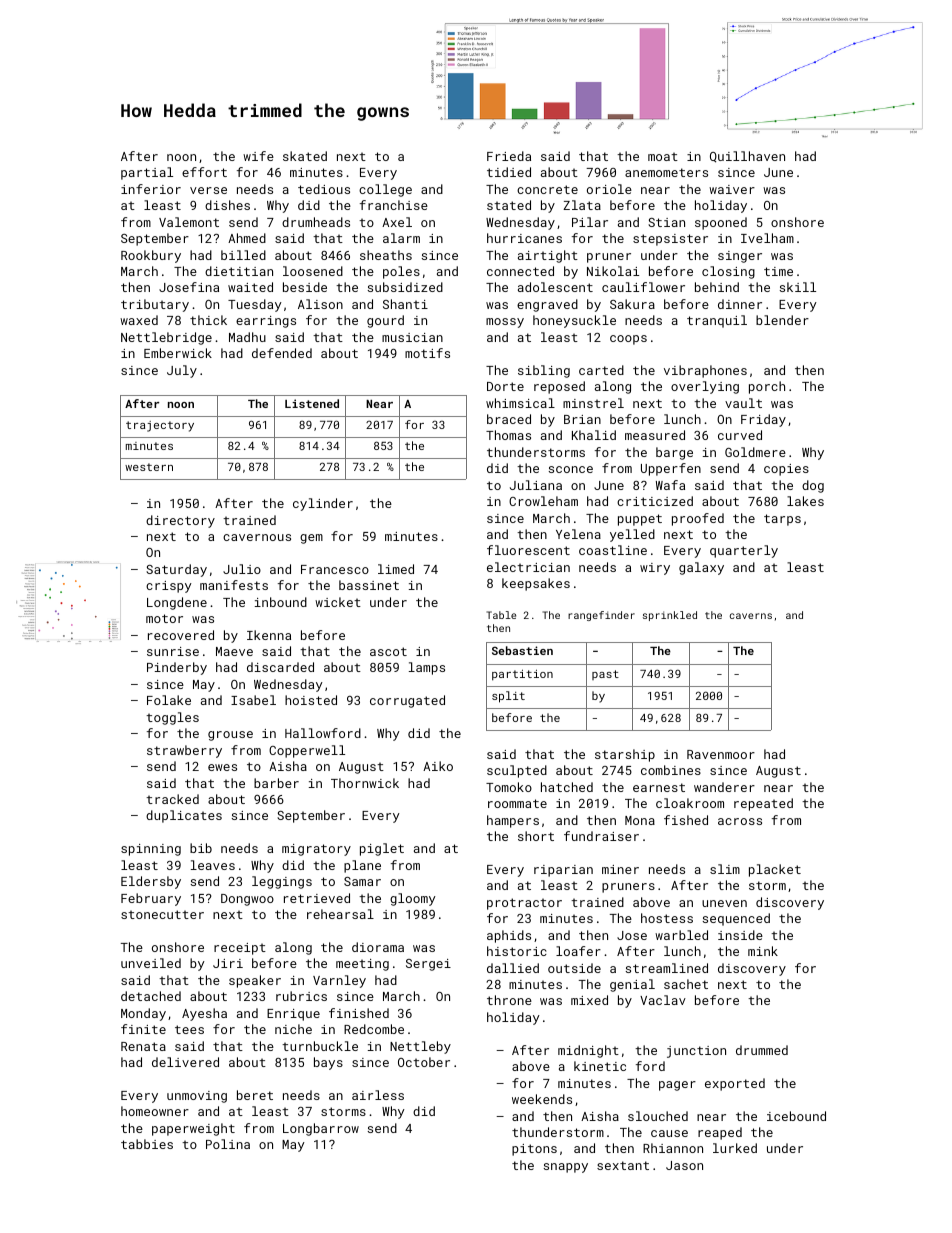 This screenshot has width=952, height=1233. Describe the element at coordinates (509, 156) in the screenshot. I see `Frieda` at that location.
